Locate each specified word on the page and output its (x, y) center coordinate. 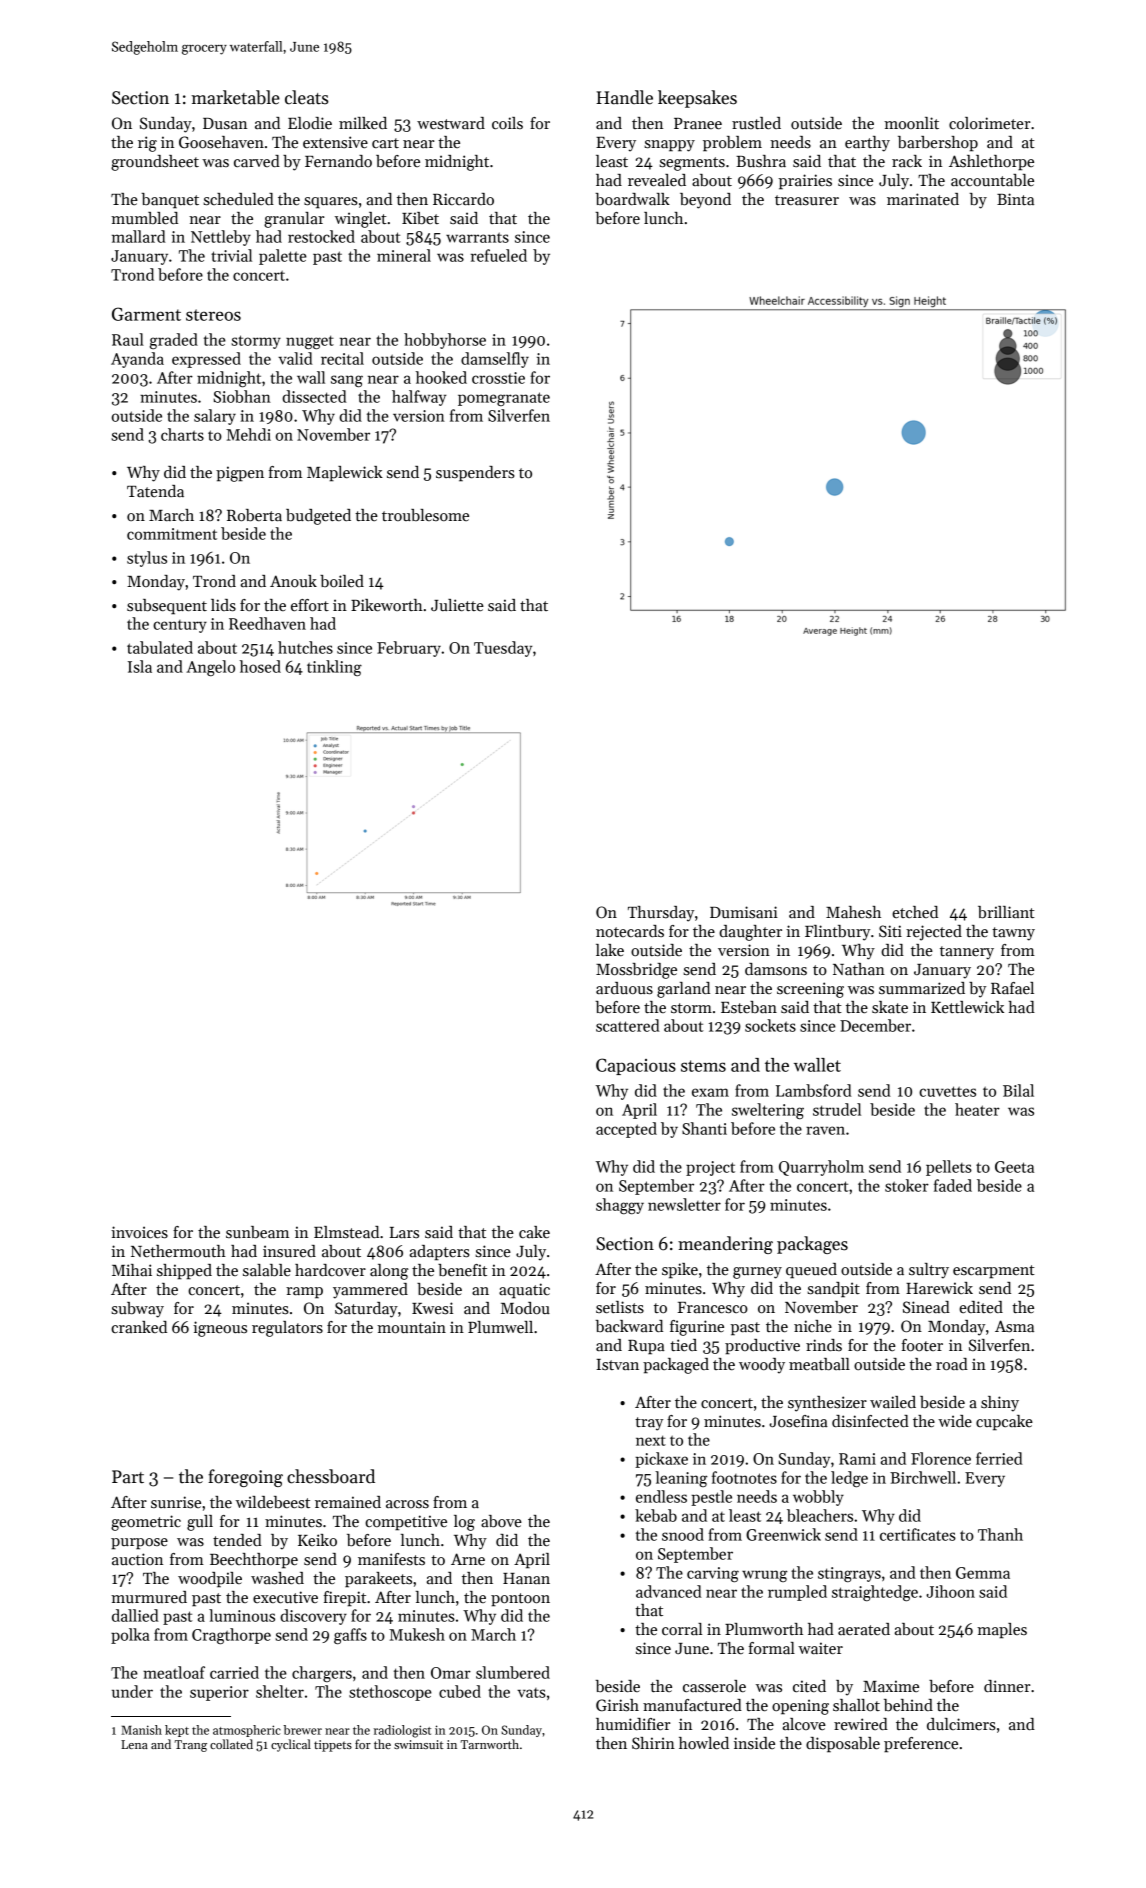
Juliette (457, 605)
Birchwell (923, 1477)
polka (130, 1636)
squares (331, 203)
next (651, 1440)
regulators (287, 1329)
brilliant (1006, 912)
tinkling (334, 668)
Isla (140, 666)
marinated (923, 199)
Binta (1015, 199)
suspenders (475, 474)
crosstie (498, 378)
